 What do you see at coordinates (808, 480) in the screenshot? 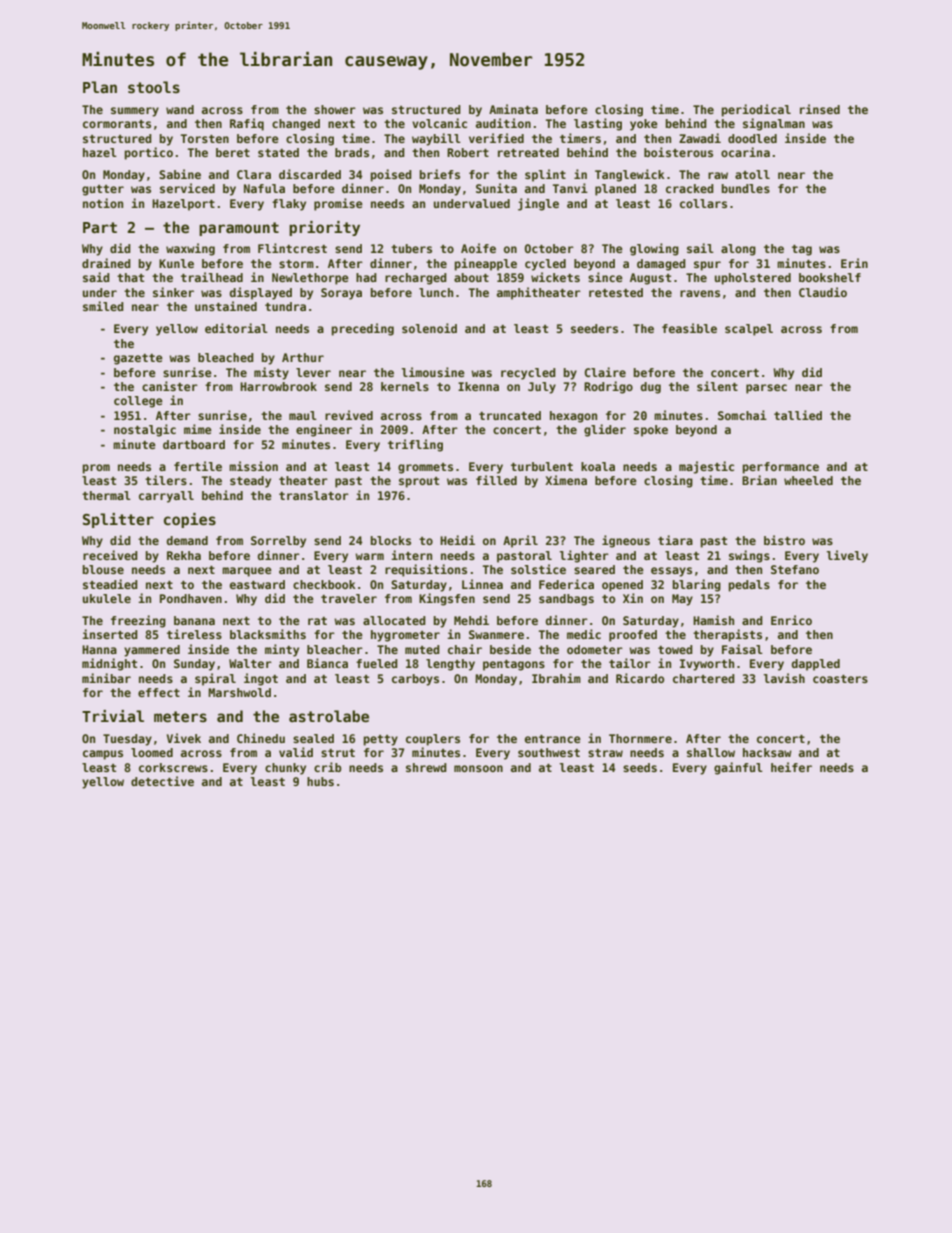
I see `wheeled` at bounding box center [808, 480].
